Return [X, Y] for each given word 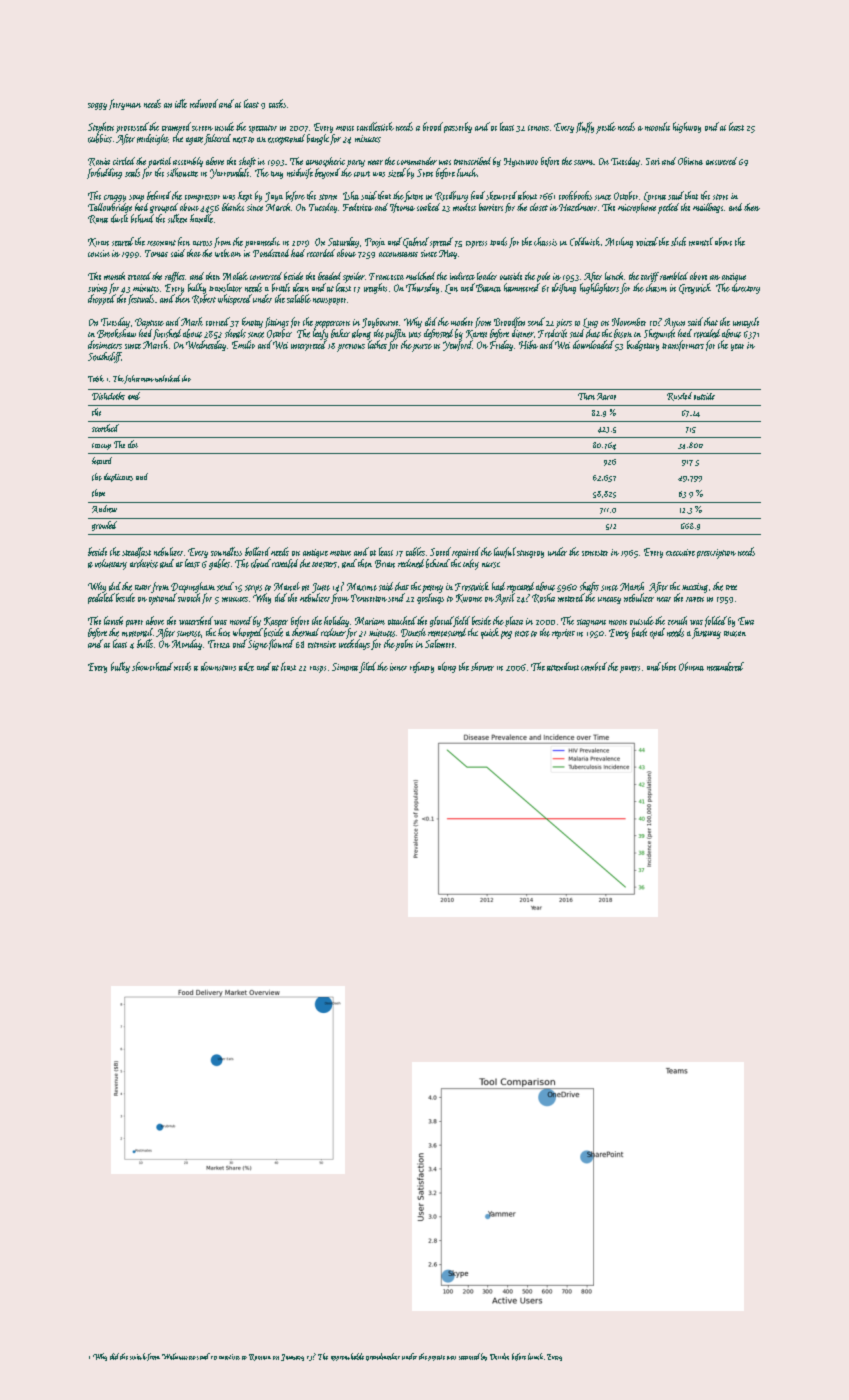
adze [246, 666]
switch [138, 1356]
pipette [436, 1358]
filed [367, 667]
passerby [458, 127]
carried [218, 321]
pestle [606, 128]
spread [441, 242]
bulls [145, 643]
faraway [706, 633]
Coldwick [585, 241]
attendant [563, 666]
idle [181, 103]
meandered [725, 666]
